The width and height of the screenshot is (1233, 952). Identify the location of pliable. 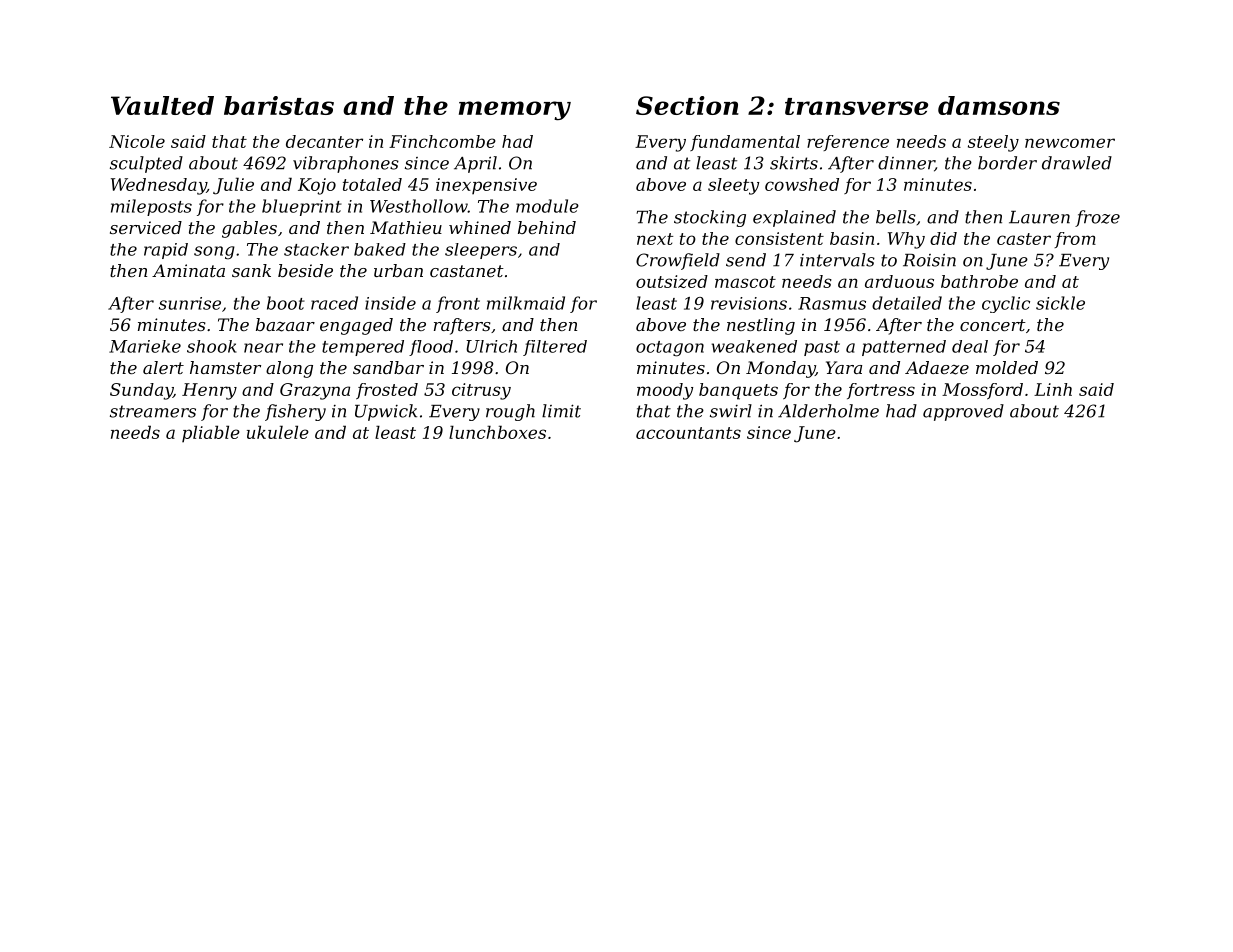
(211, 434).
